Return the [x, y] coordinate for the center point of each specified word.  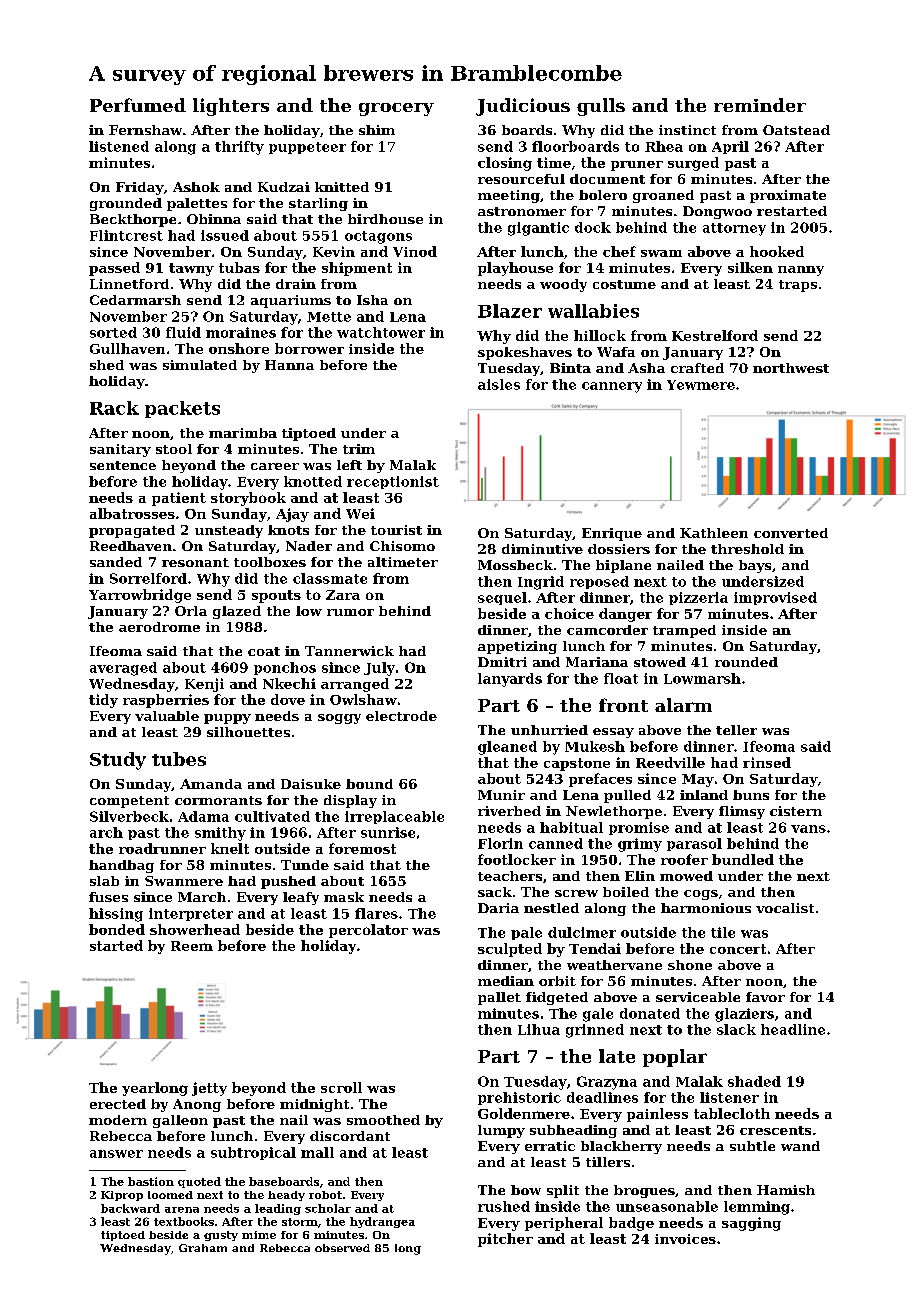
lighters [231, 107]
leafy [301, 898]
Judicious [523, 107]
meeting [509, 196]
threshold [747, 549]
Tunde [305, 865]
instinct [687, 130]
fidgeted [557, 998]
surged [693, 164]
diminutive [542, 549]
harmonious [706, 908]
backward [130, 1208]
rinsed [767, 762]
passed [114, 269]
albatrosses [132, 513]
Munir [501, 795]
